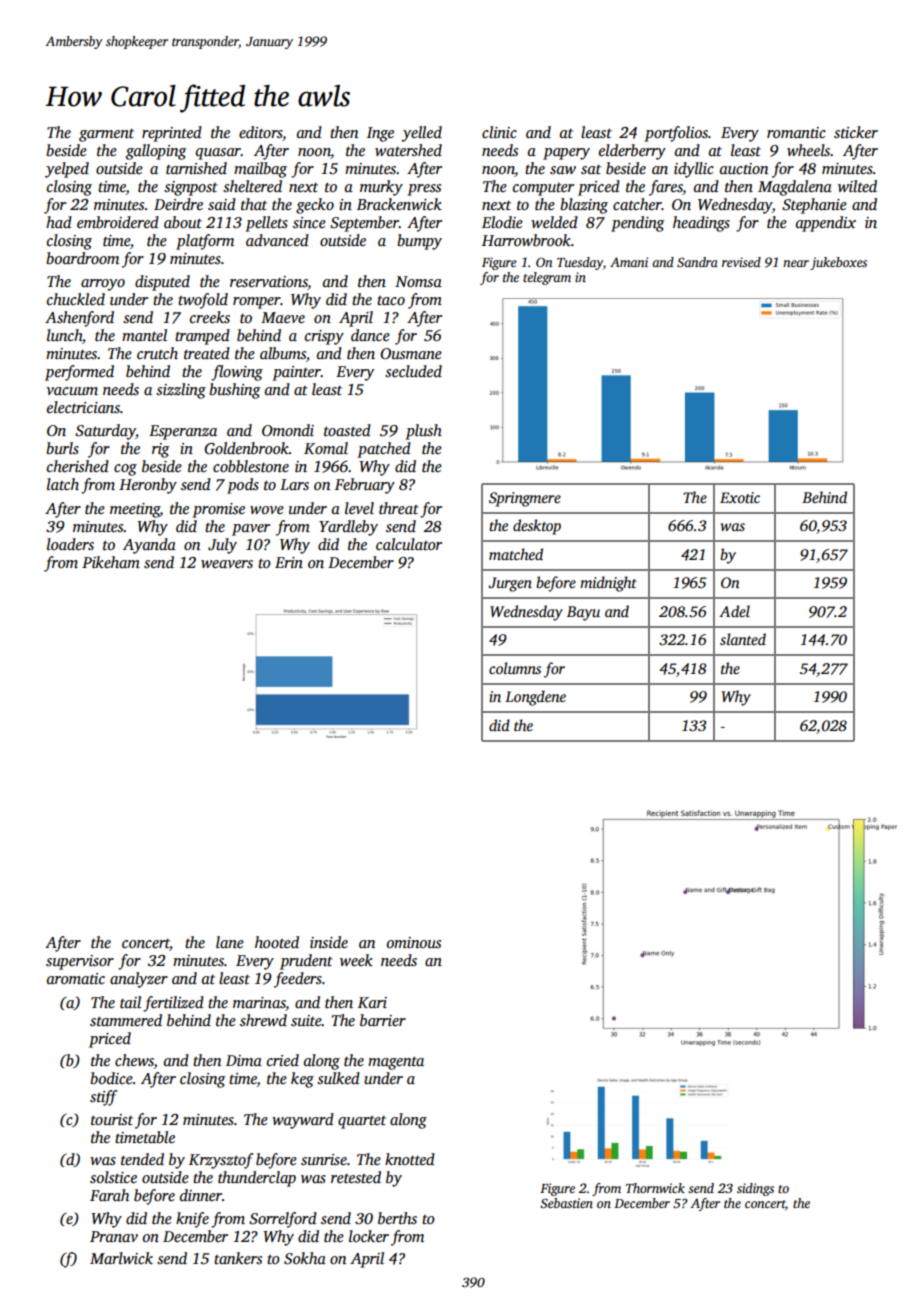 This screenshot has height=1308, width=924. I want to click on calculator, so click(409, 544).
